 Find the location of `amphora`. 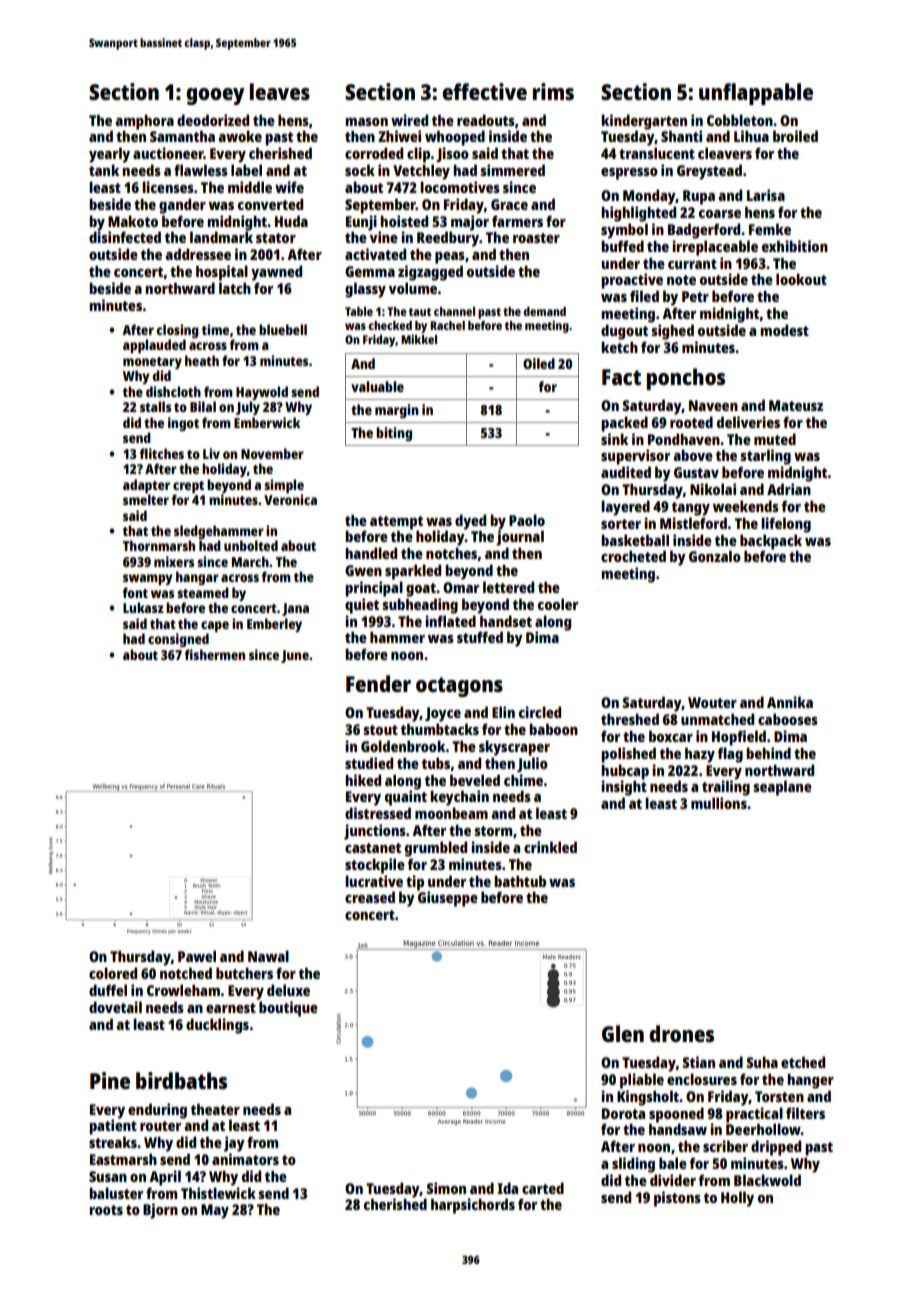

amphora is located at coordinates (144, 122).
